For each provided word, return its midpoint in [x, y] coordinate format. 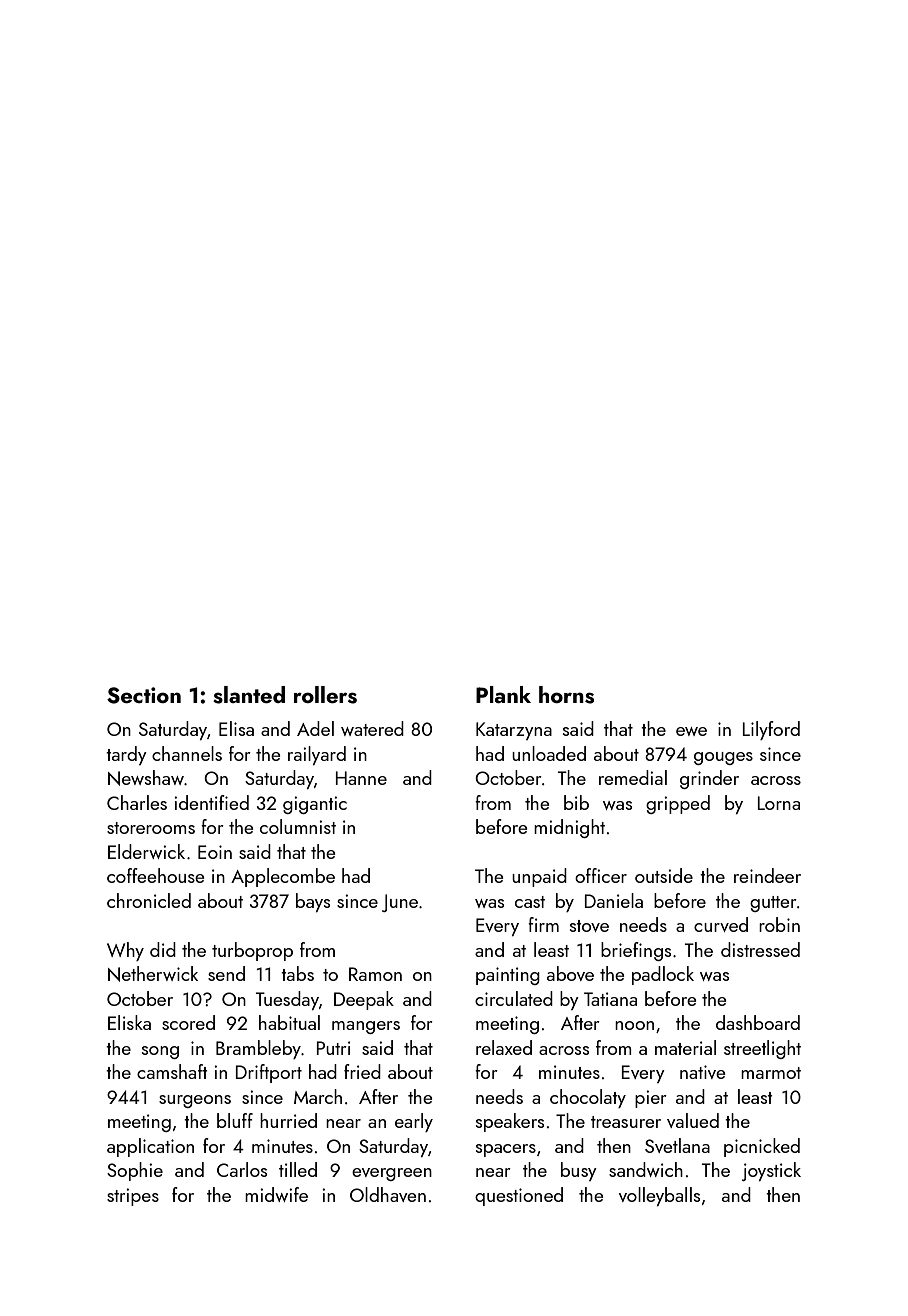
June [400, 903]
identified [211, 802]
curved [721, 924]
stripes [133, 1197]
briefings [636, 951]
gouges [723, 758]
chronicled [149, 900]
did [163, 949]
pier [651, 1099]
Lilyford [771, 730]
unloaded [549, 753]
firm [543, 924]
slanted [249, 695]
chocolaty [588, 1098]
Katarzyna [514, 731]
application [150, 1147]
